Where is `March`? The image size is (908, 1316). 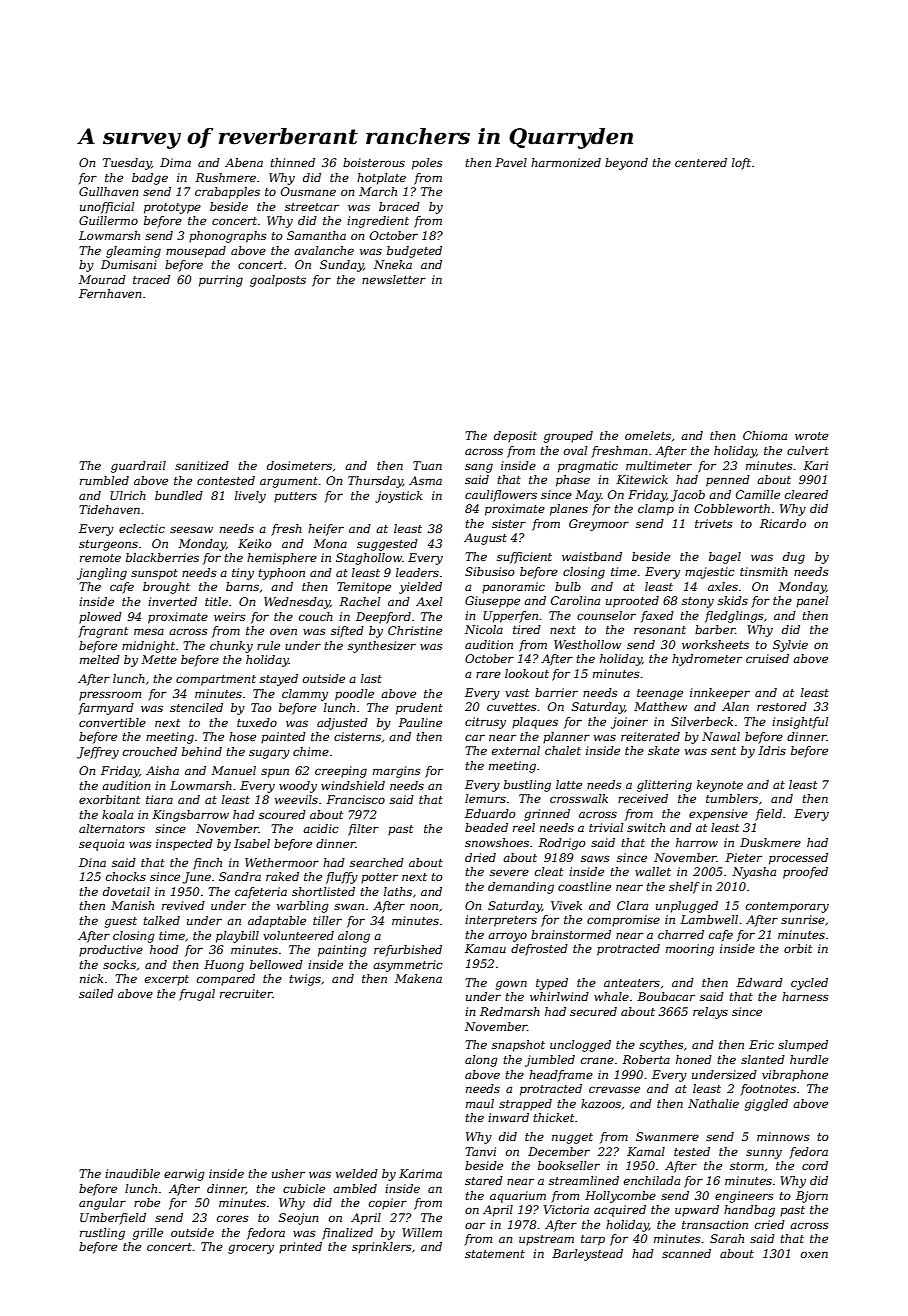
March is located at coordinates (378, 191).
